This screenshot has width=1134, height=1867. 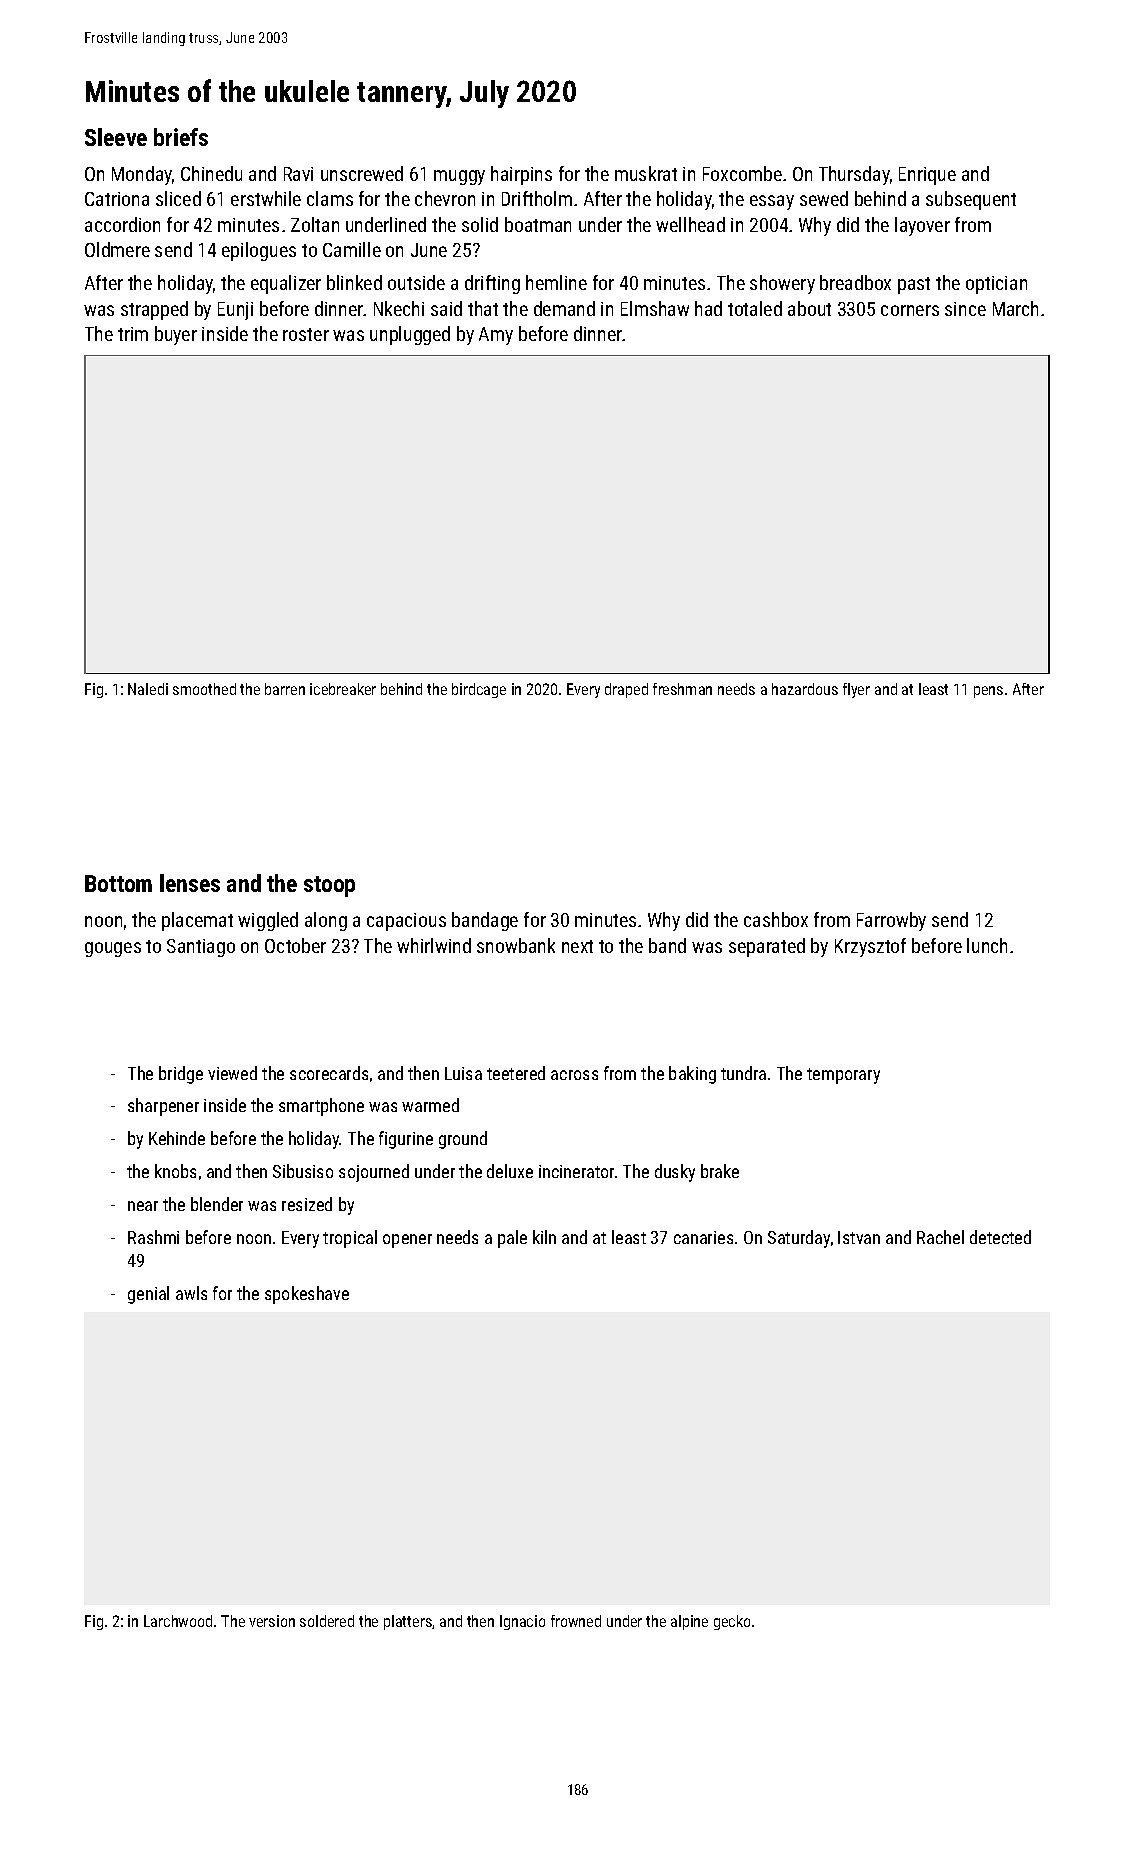 What do you see at coordinates (516, 1073) in the screenshot?
I see `teetered` at bounding box center [516, 1073].
